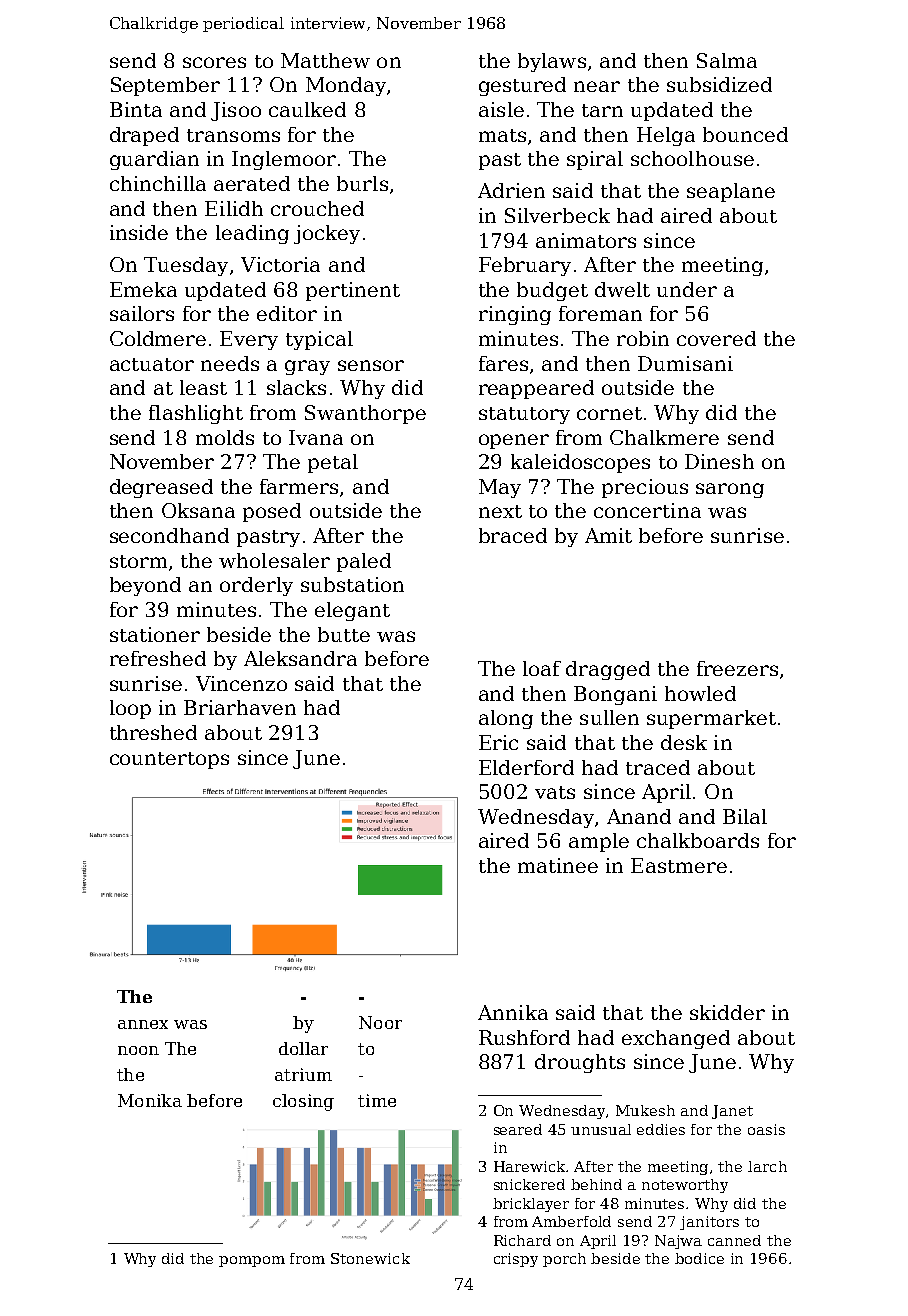 The image size is (908, 1316). I want to click on Stonewick, so click(370, 1258).
